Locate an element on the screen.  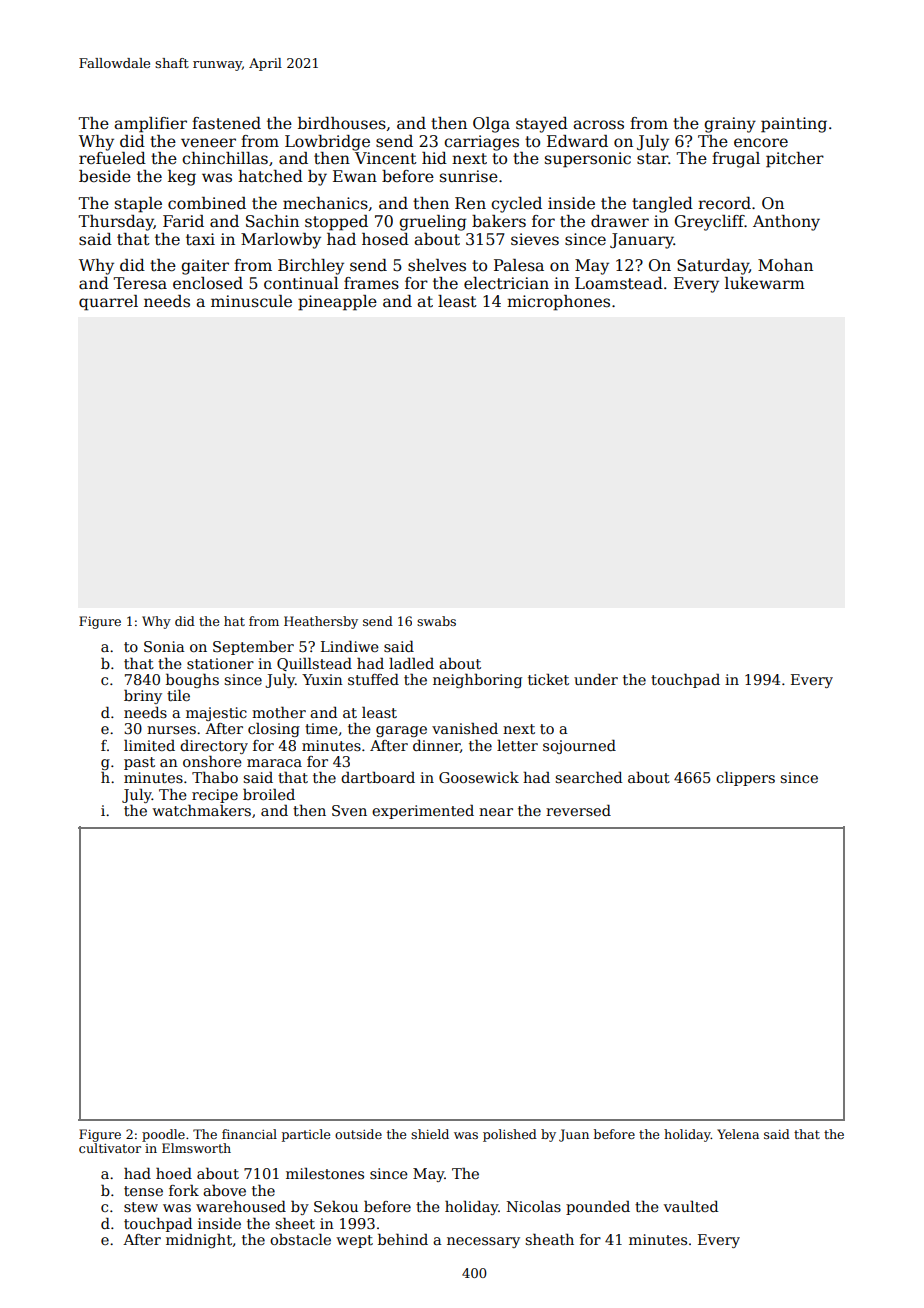
Sonia is located at coordinates (164, 646).
